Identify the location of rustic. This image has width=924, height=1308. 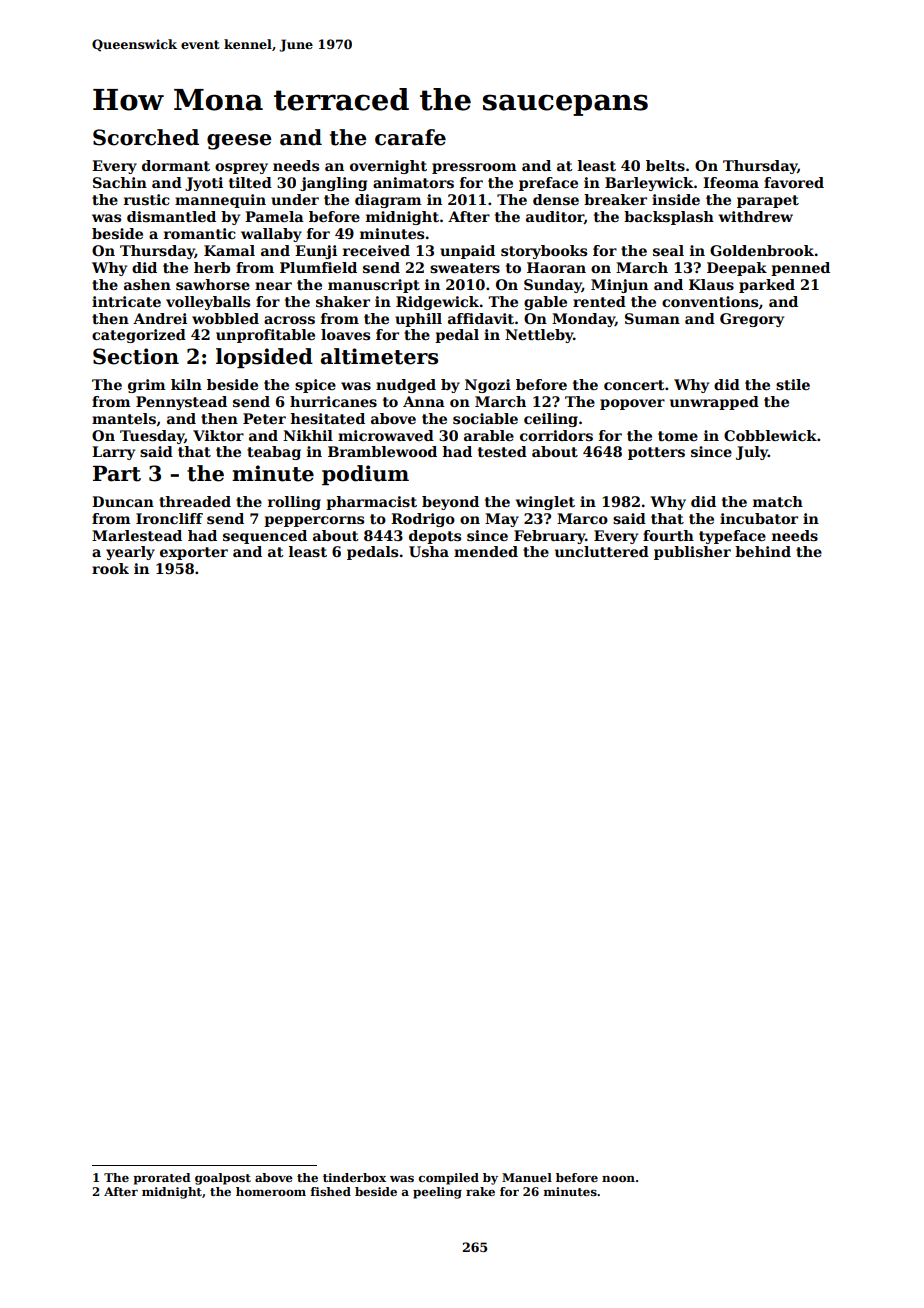
(147, 199).
